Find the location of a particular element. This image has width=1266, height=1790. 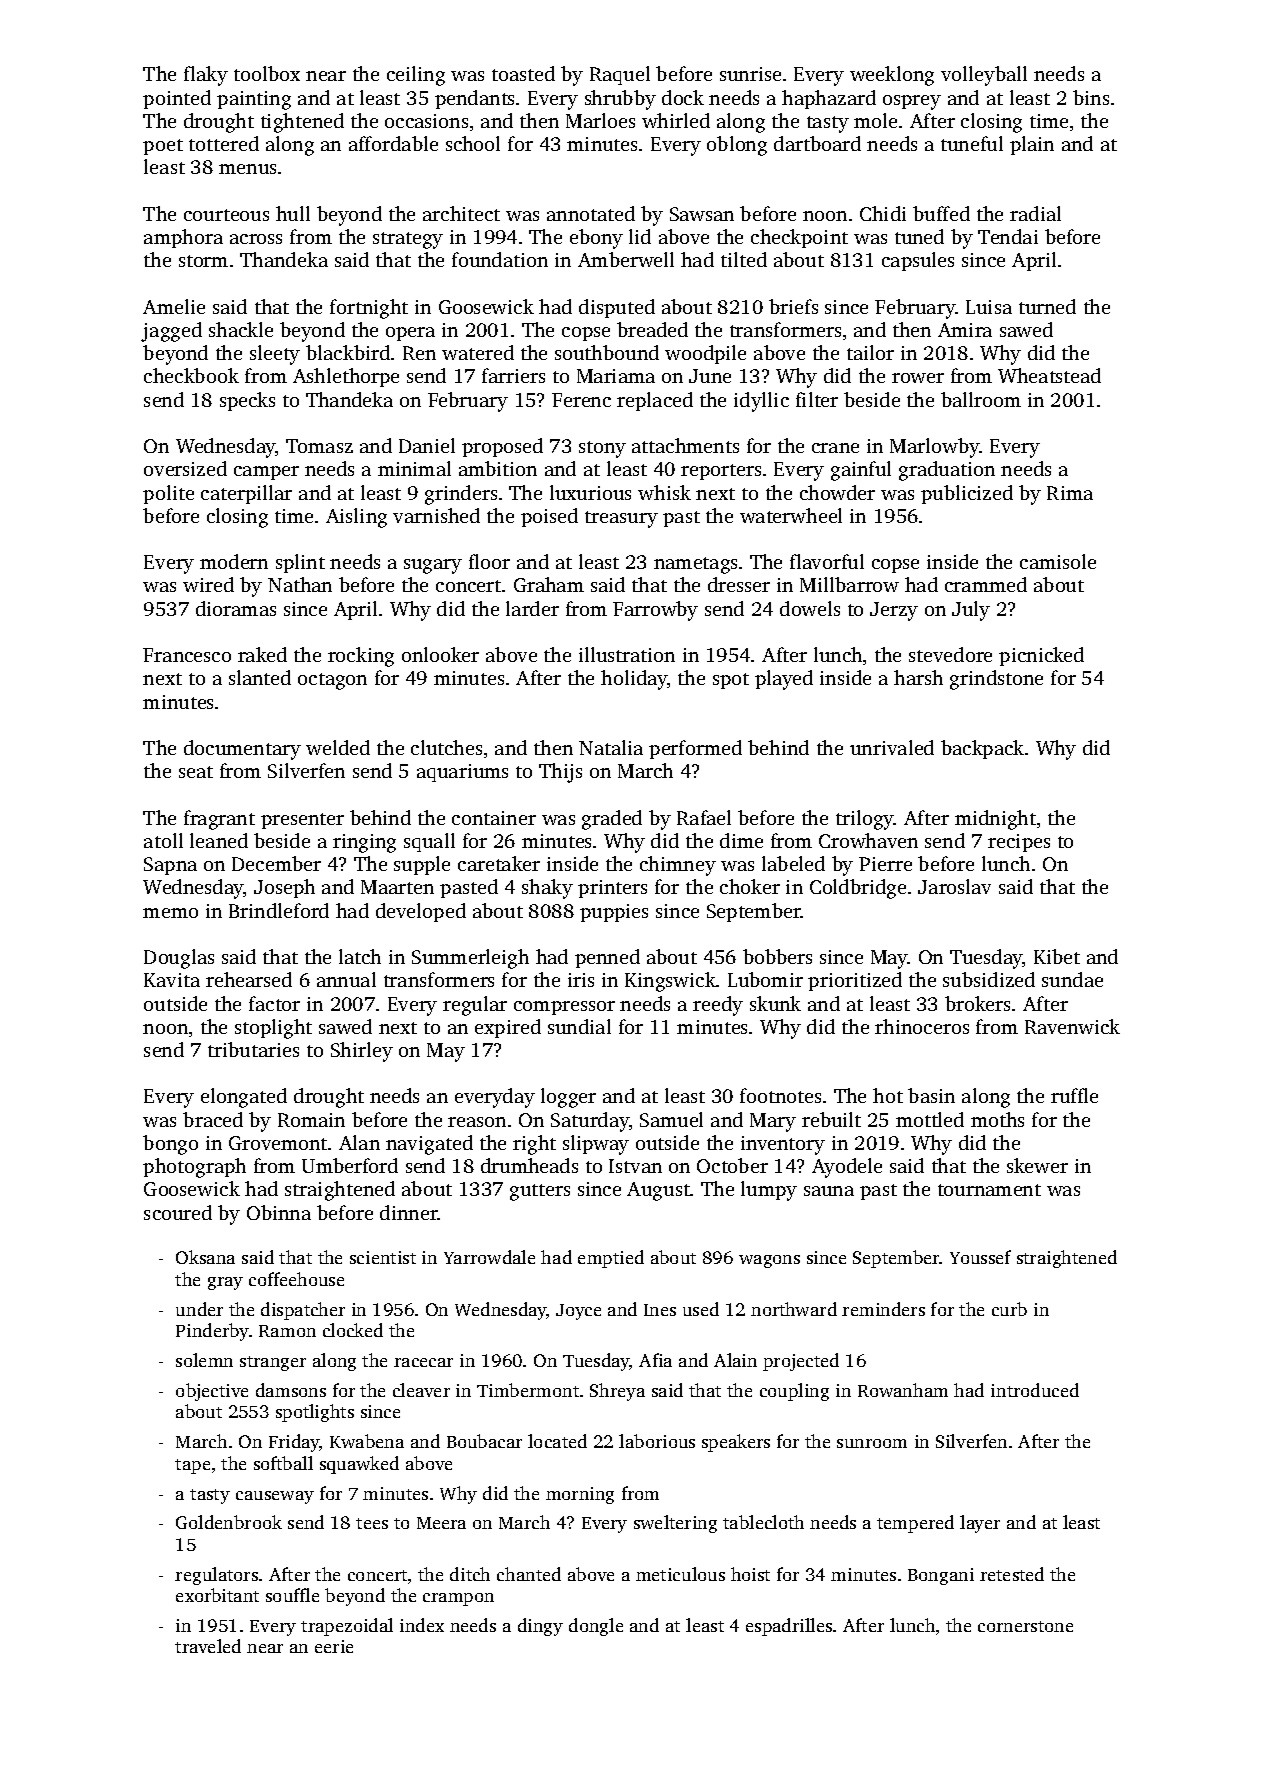

tailor is located at coordinates (870, 352).
